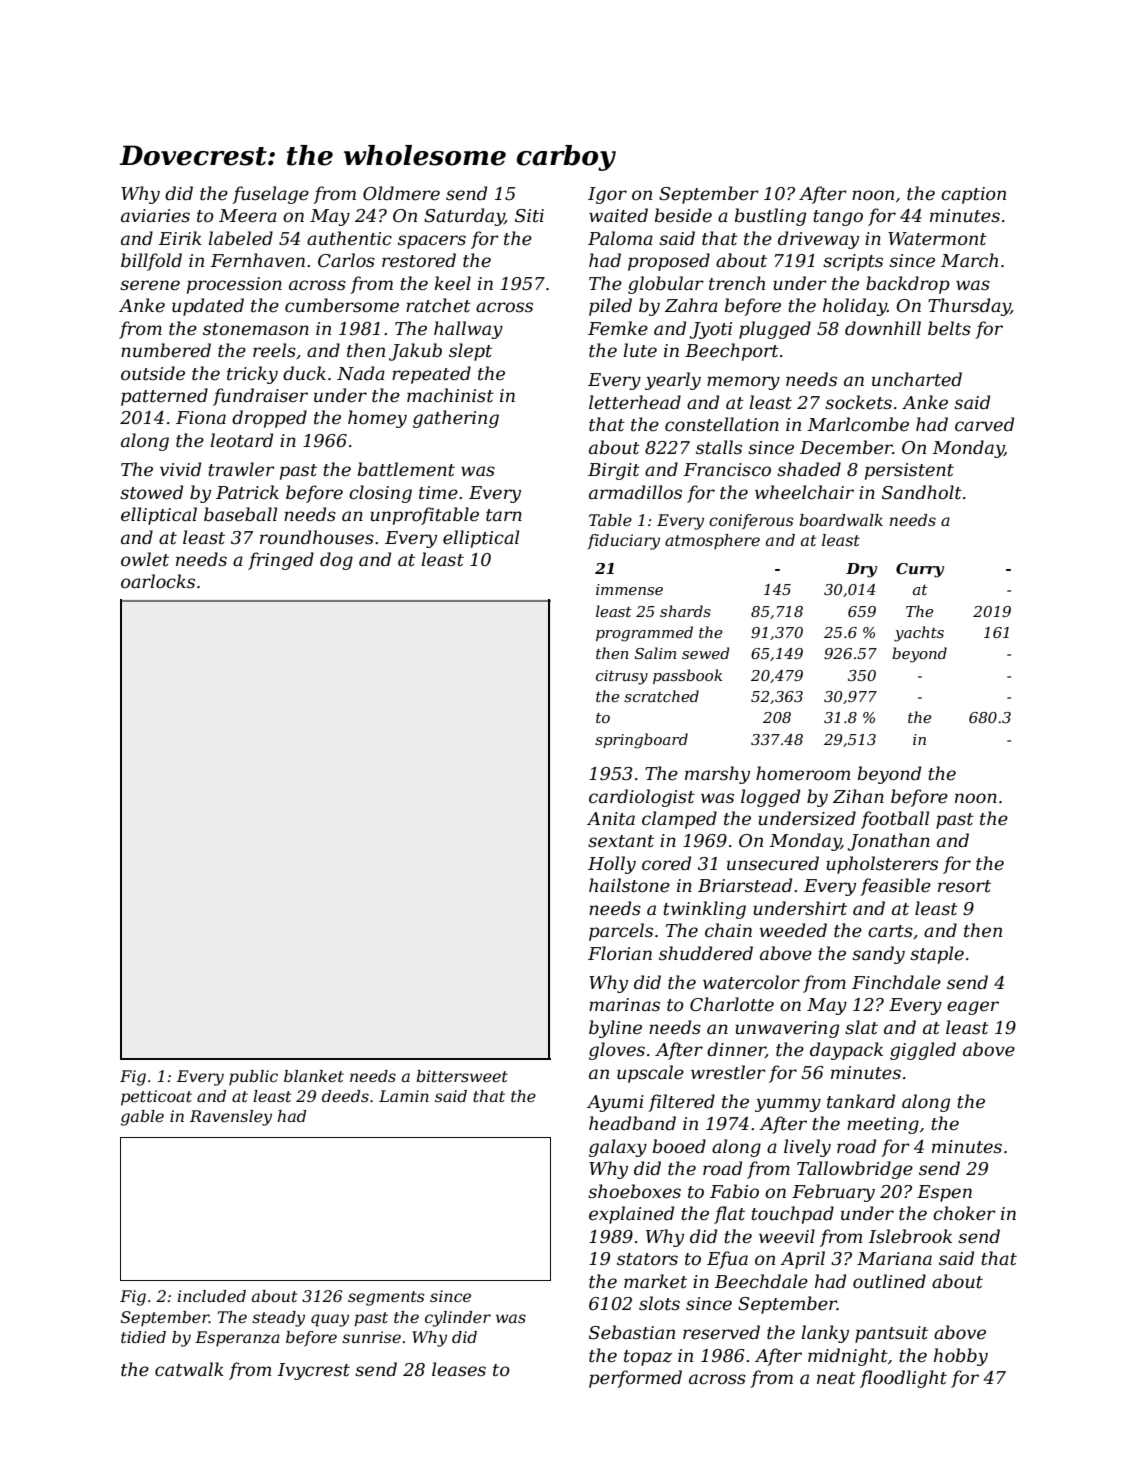 The image size is (1139, 1474). I want to click on galaxy, so click(618, 1148).
